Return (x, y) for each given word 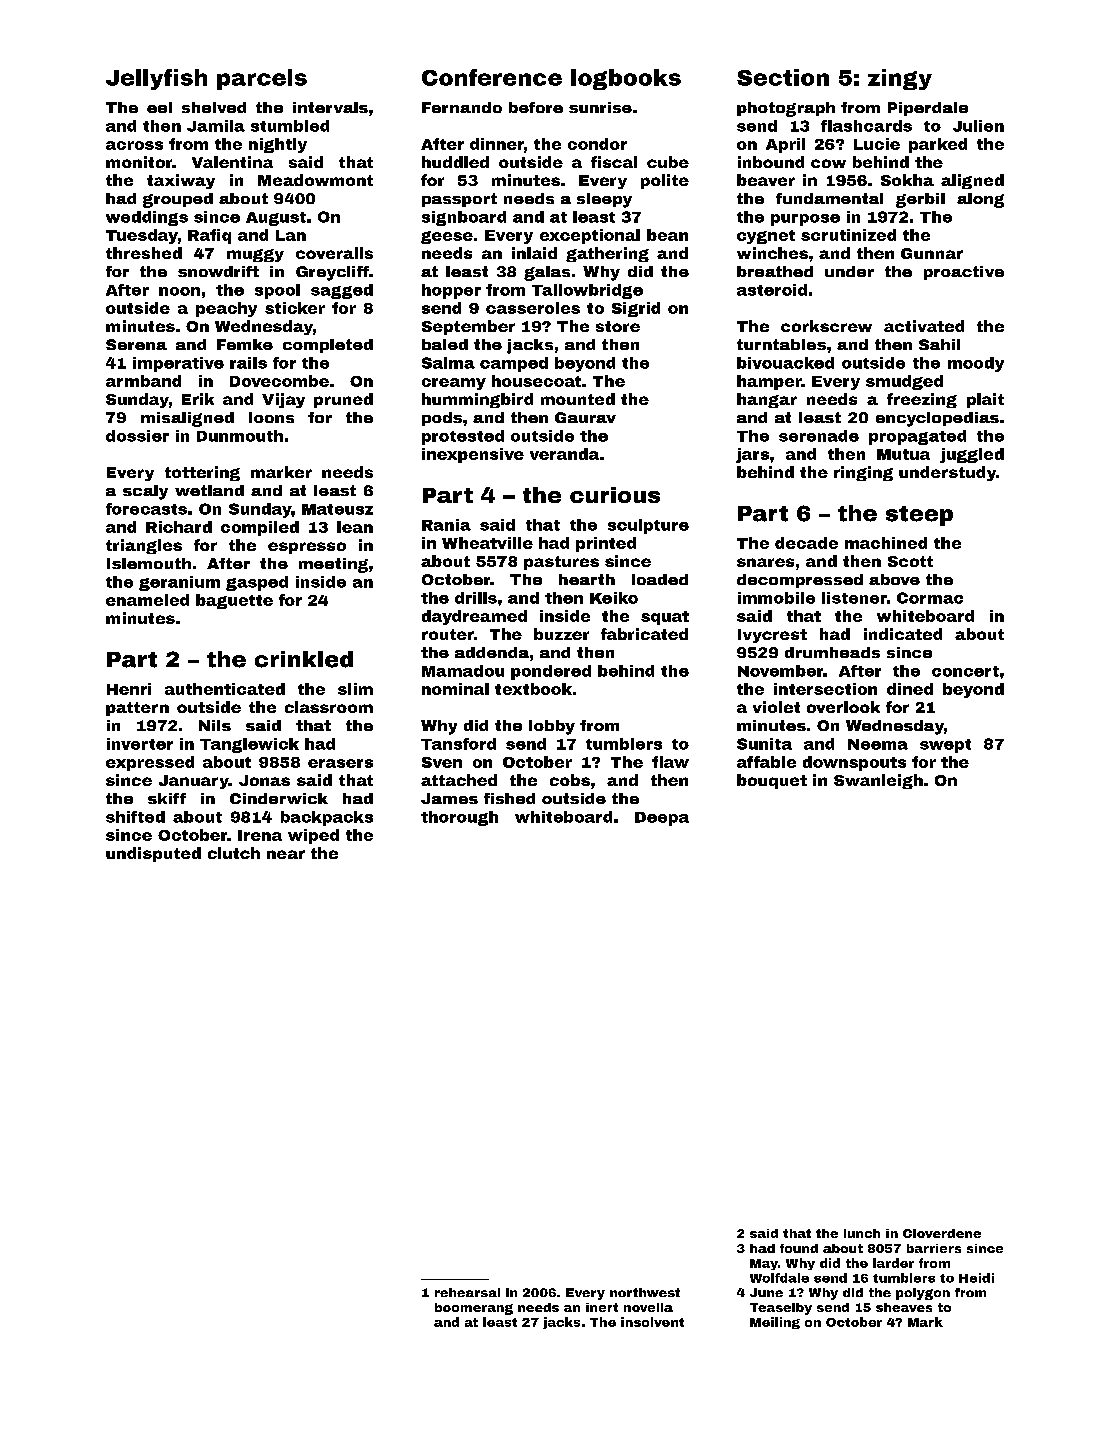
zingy (900, 79)
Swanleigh (878, 781)
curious (615, 495)
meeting (333, 565)
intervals (330, 107)
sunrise (600, 107)
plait (985, 400)
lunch (862, 1233)
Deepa (662, 819)
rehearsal (467, 1292)
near (286, 854)
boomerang (474, 1309)
